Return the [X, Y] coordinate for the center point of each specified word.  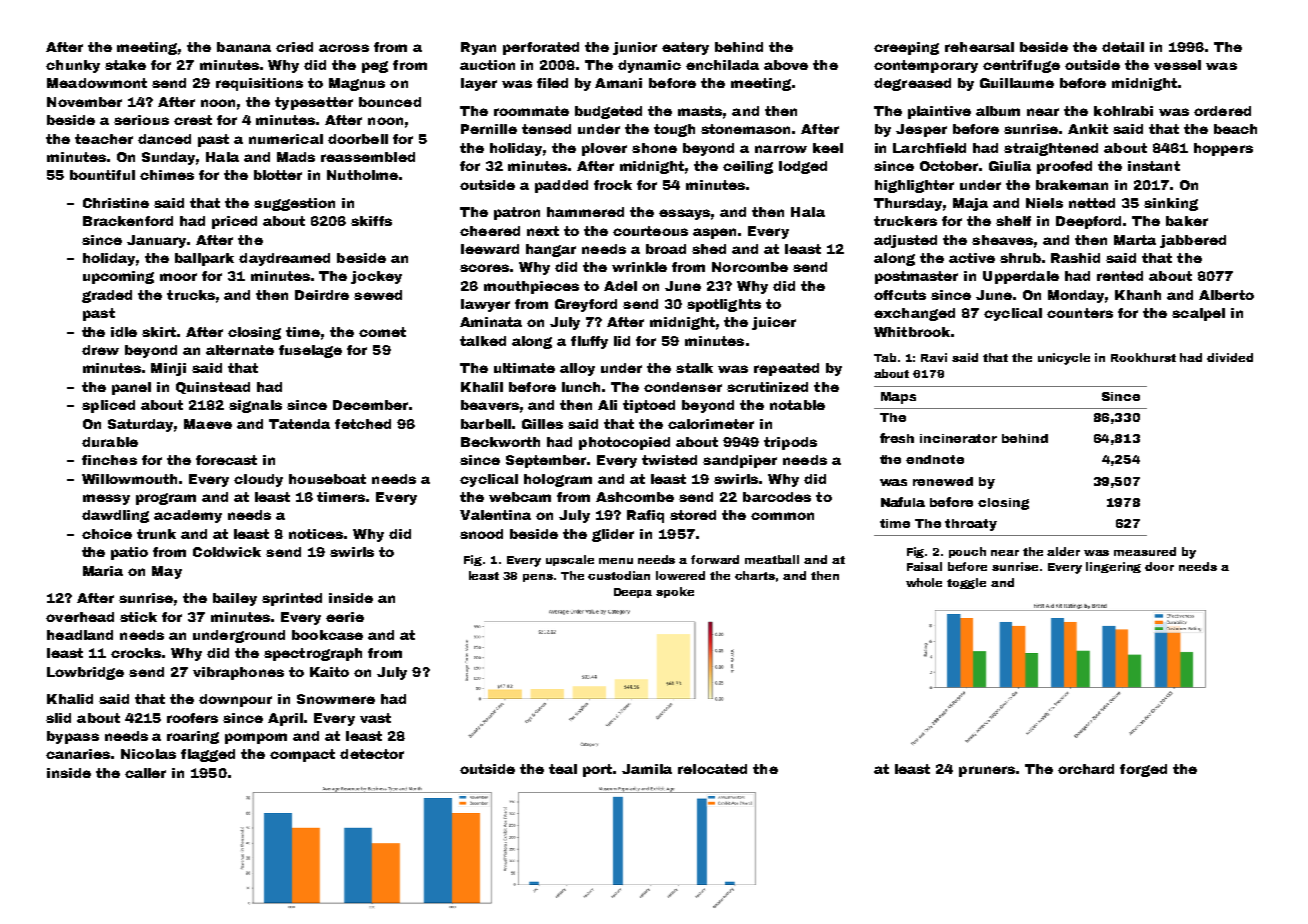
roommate [531, 111]
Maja [970, 204]
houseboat [327, 479]
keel [828, 148]
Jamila [647, 769]
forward [715, 559]
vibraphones [238, 673]
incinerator [958, 438]
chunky [73, 66]
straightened [1051, 149]
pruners [987, 771]
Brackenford [128, 221]
